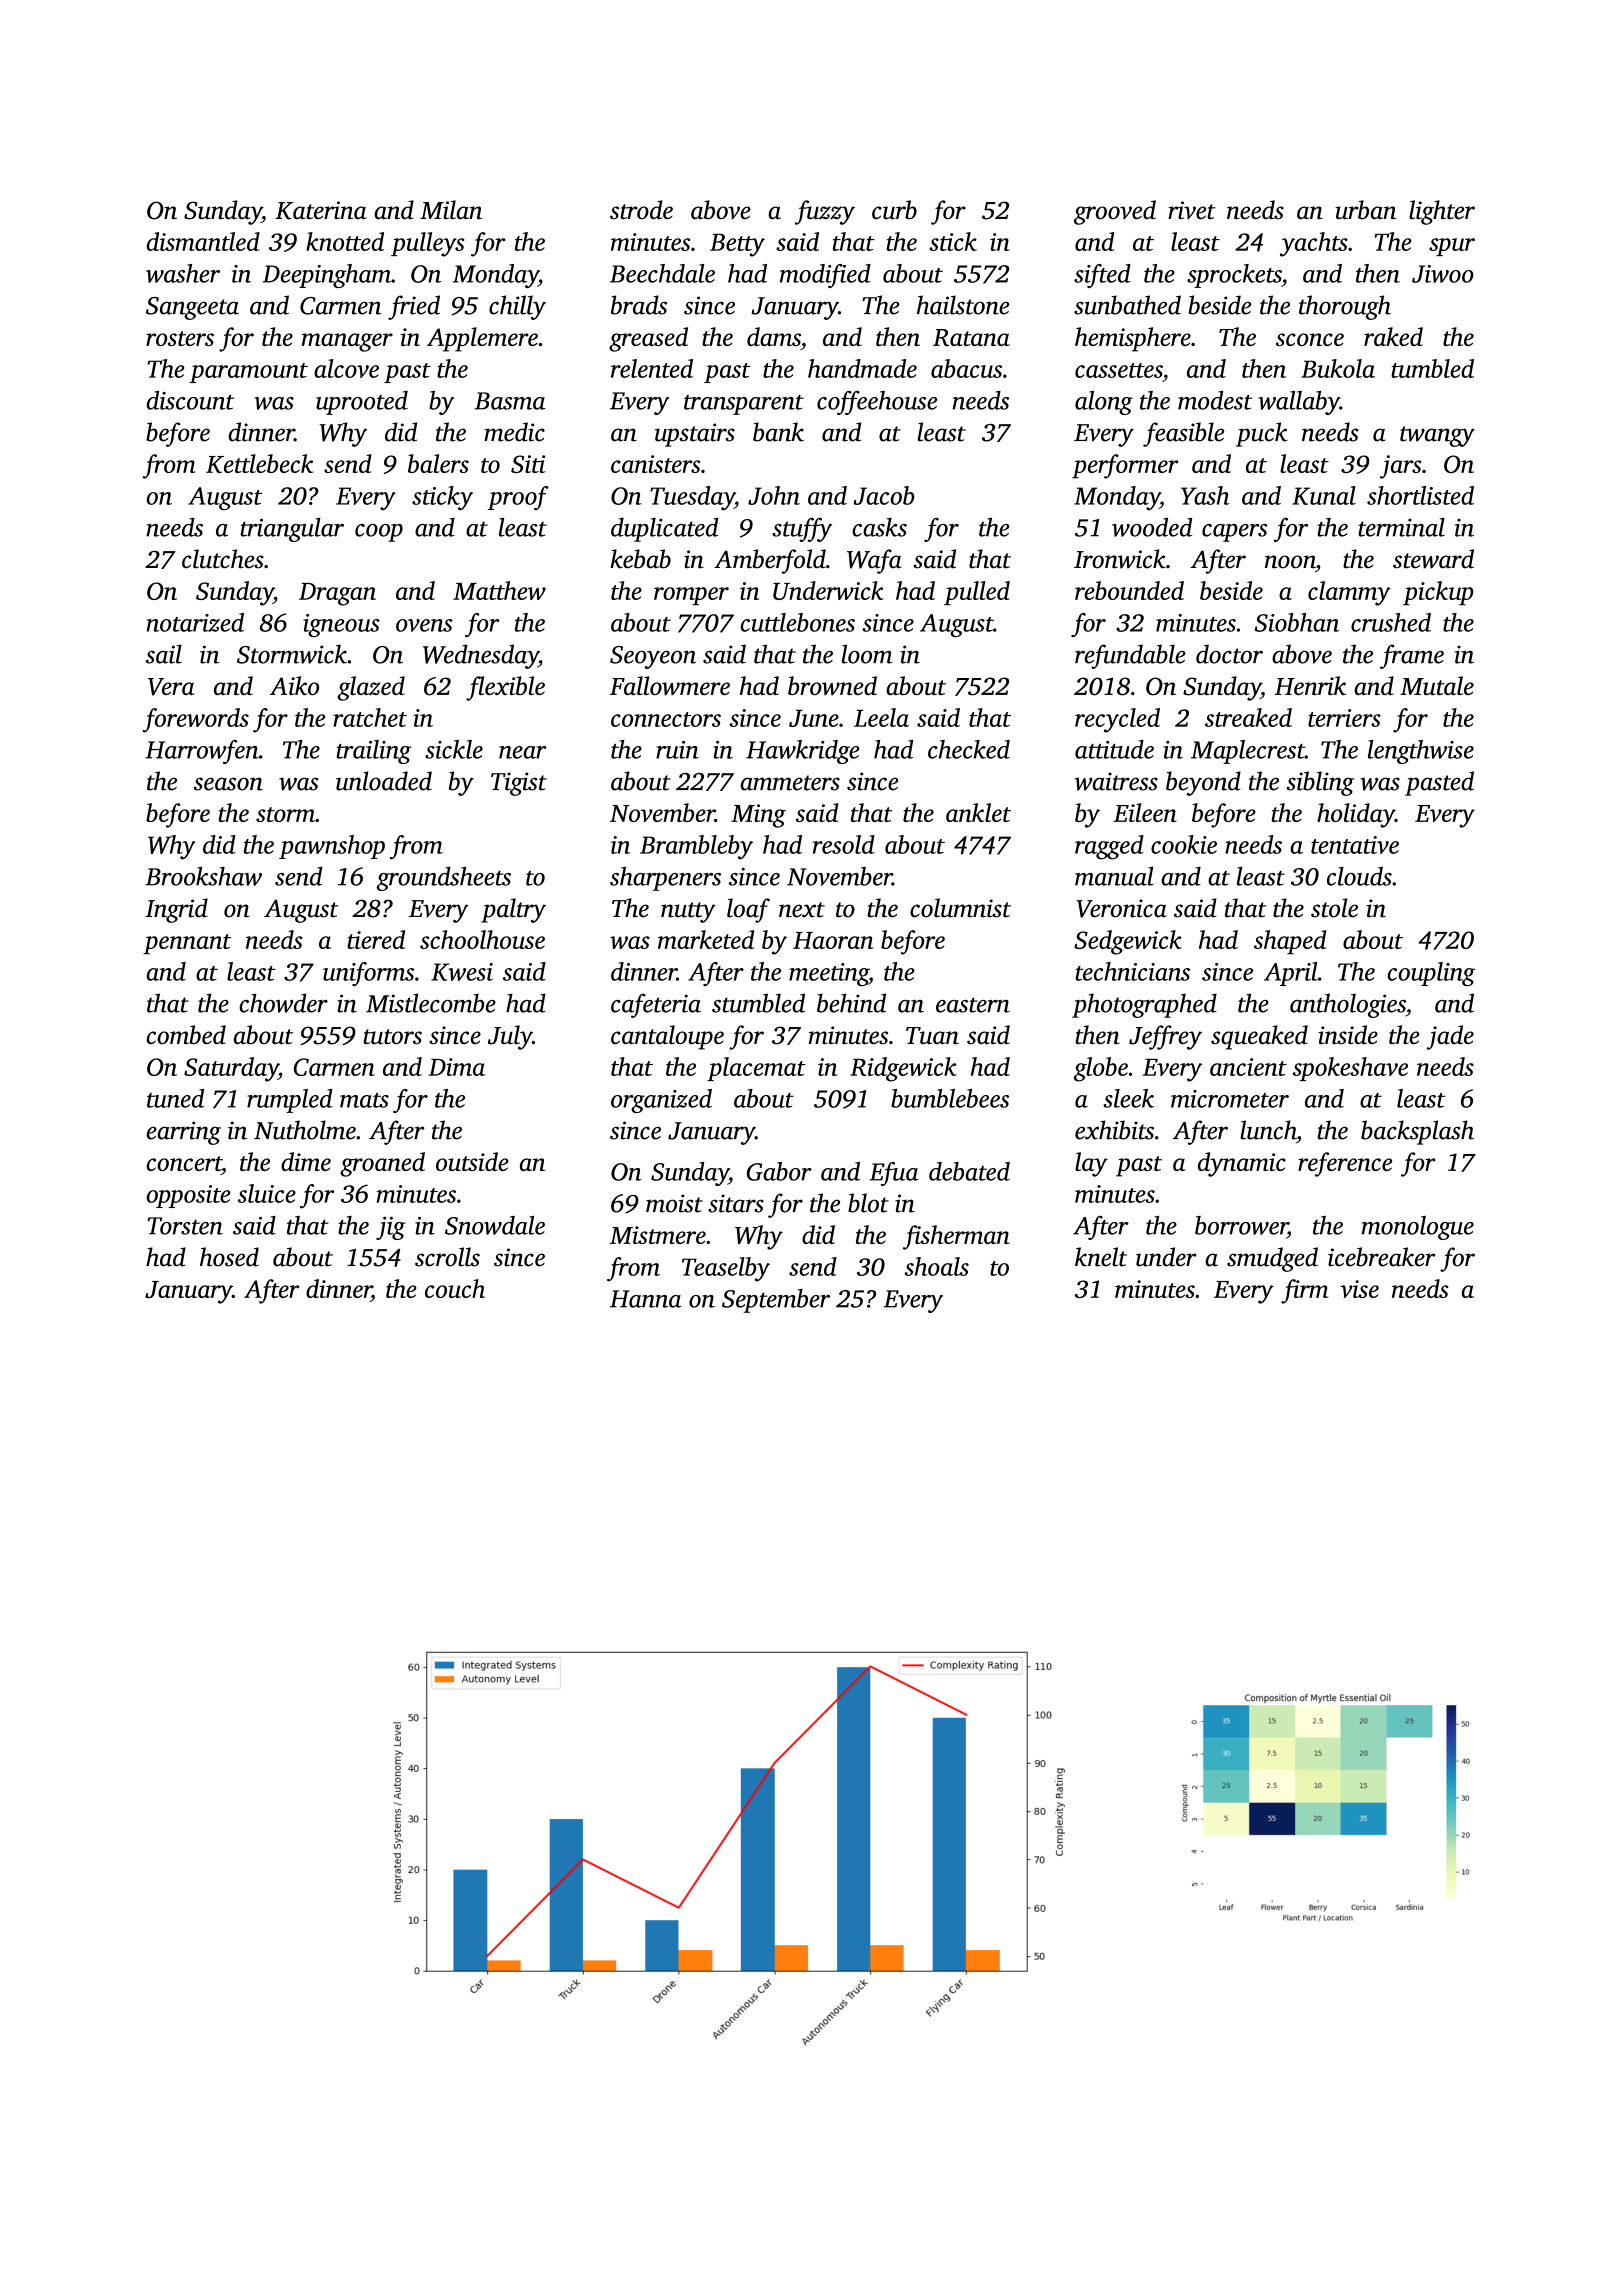  I want to click on couch, so click(455, 1288).
